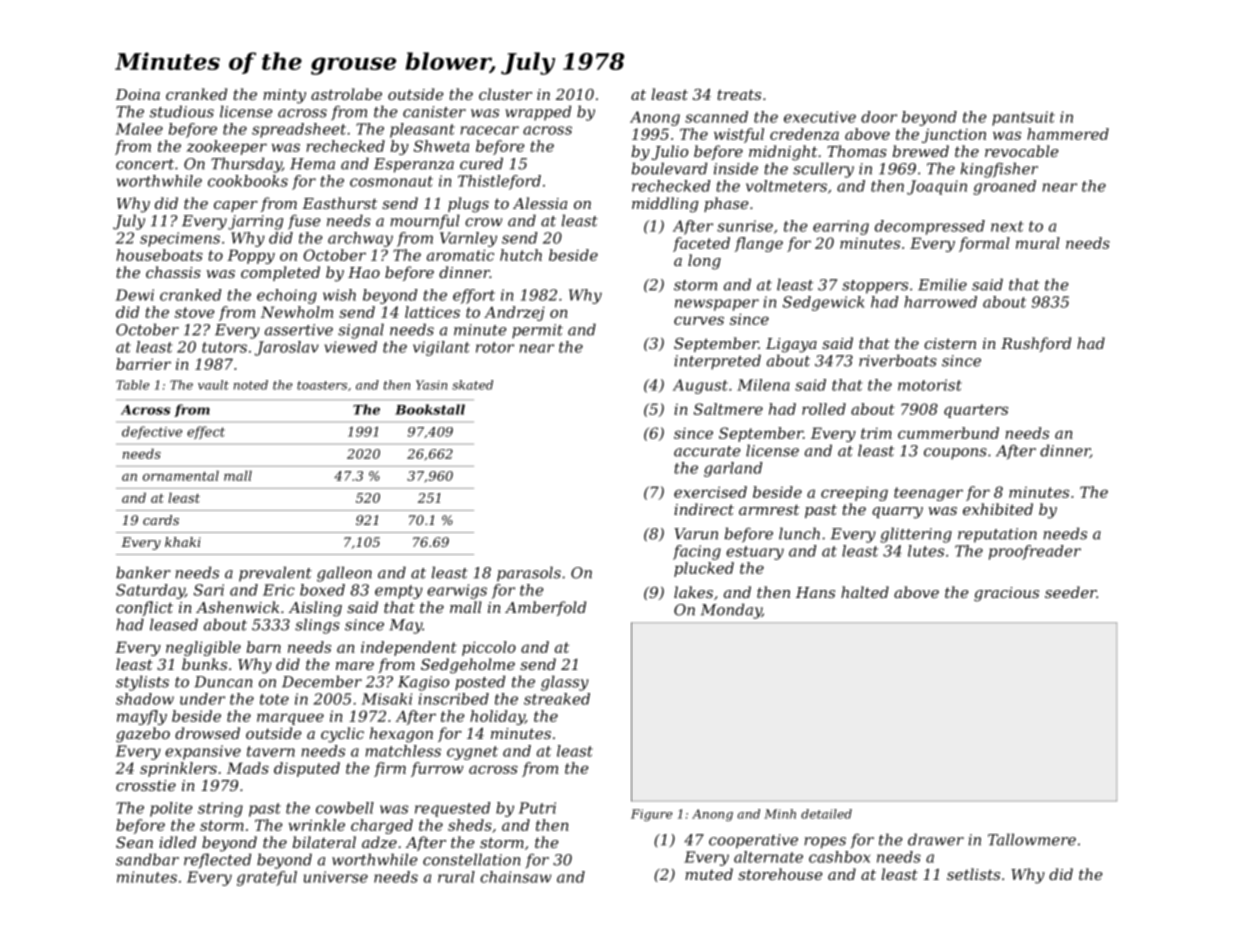  Describe the element at coordinates (755, 553) in the page. I see `estuary` at that location.
